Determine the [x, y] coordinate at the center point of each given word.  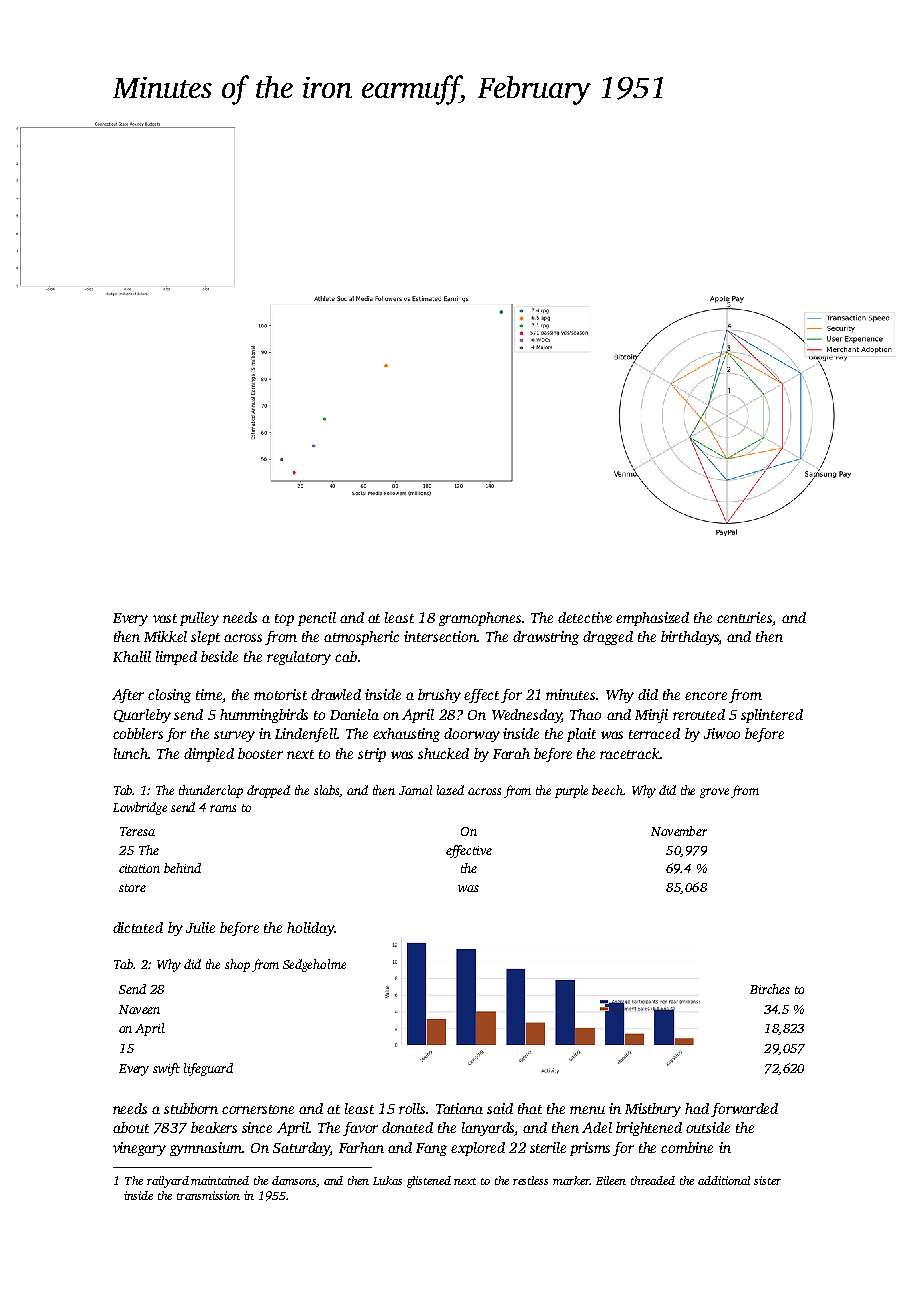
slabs [327, 791]
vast [165, 618]
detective [585, 617]
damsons [294, 1181]
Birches [770, 989]
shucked [443, 753]
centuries [745, 619]
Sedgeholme [314, 965]
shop [237, 965]
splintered [772, 716]
